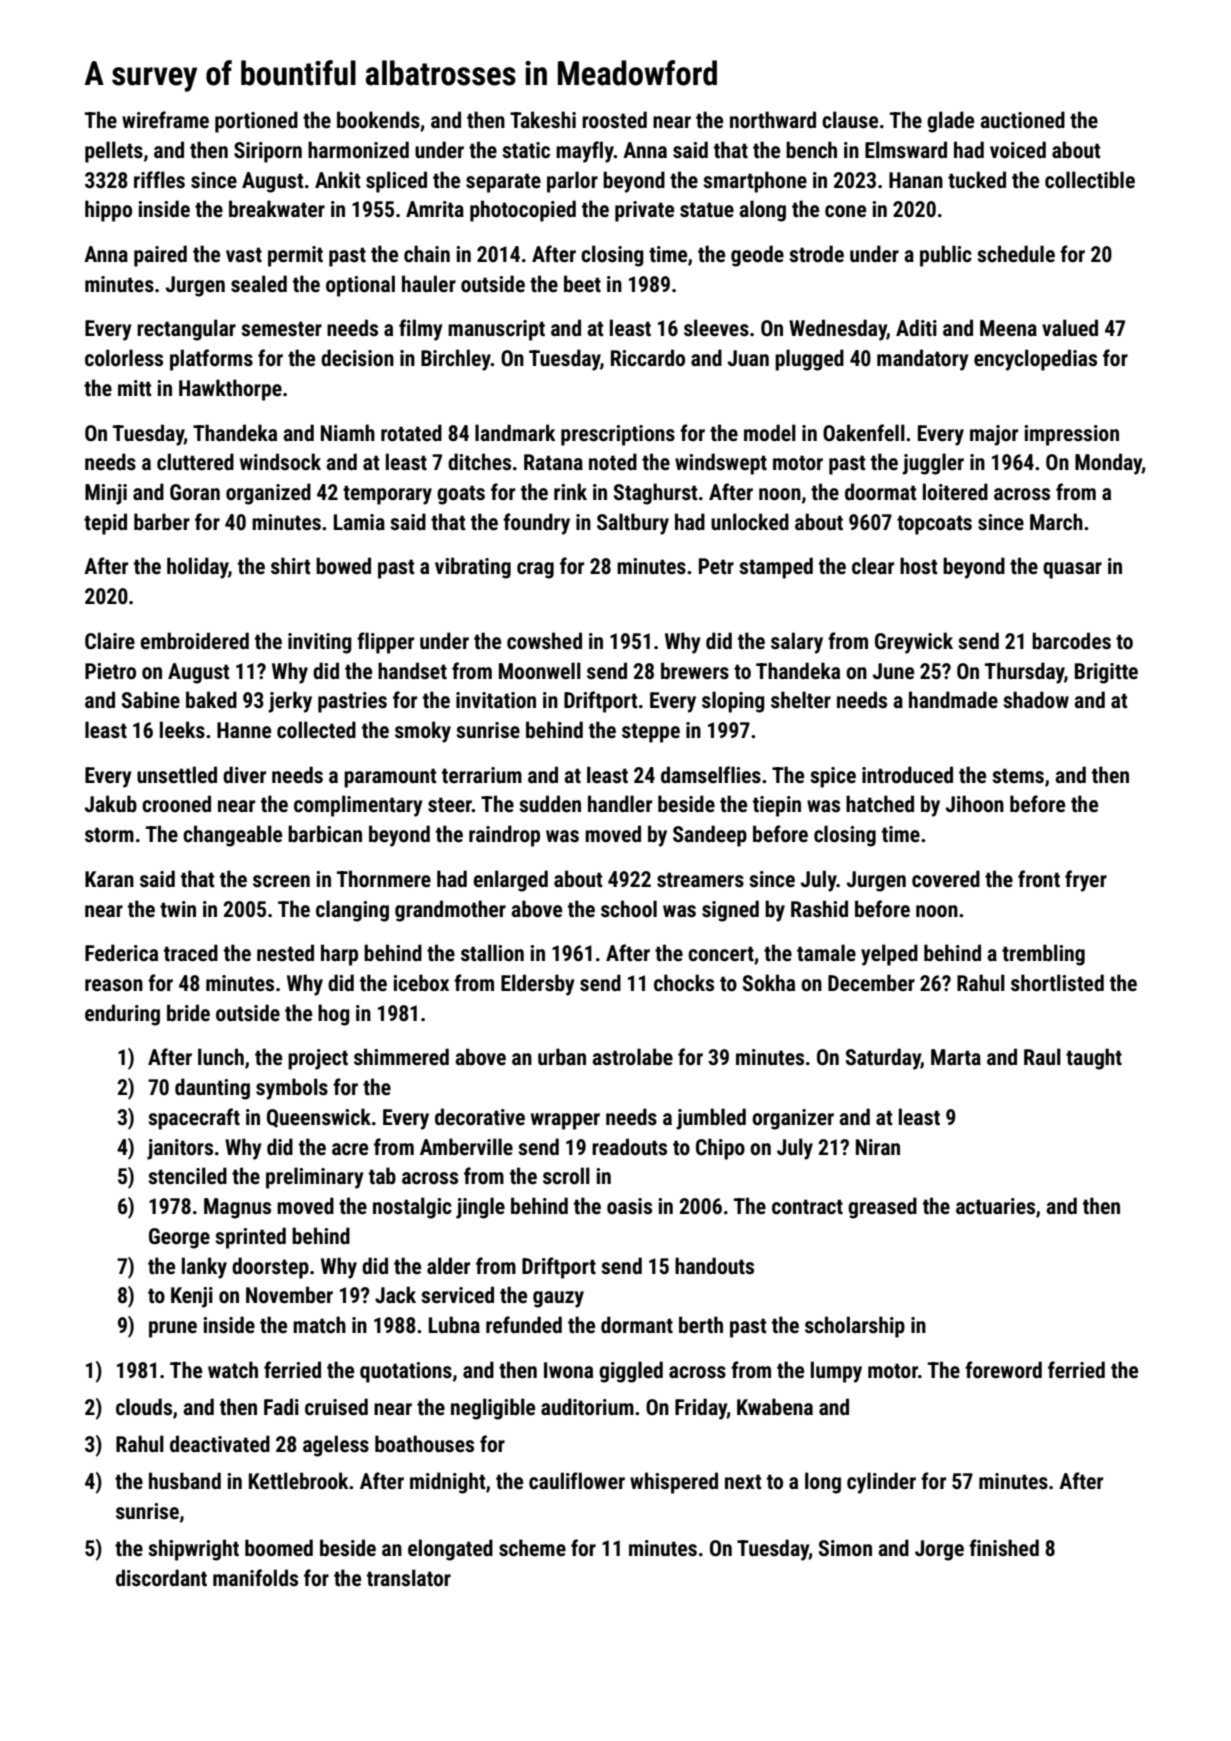 The height and width of the screenshot is (1741, 1231). What do you see at coordinates (409, 1578) in the screenshot?
I see `translator` at bounding box center [409, 1578].
